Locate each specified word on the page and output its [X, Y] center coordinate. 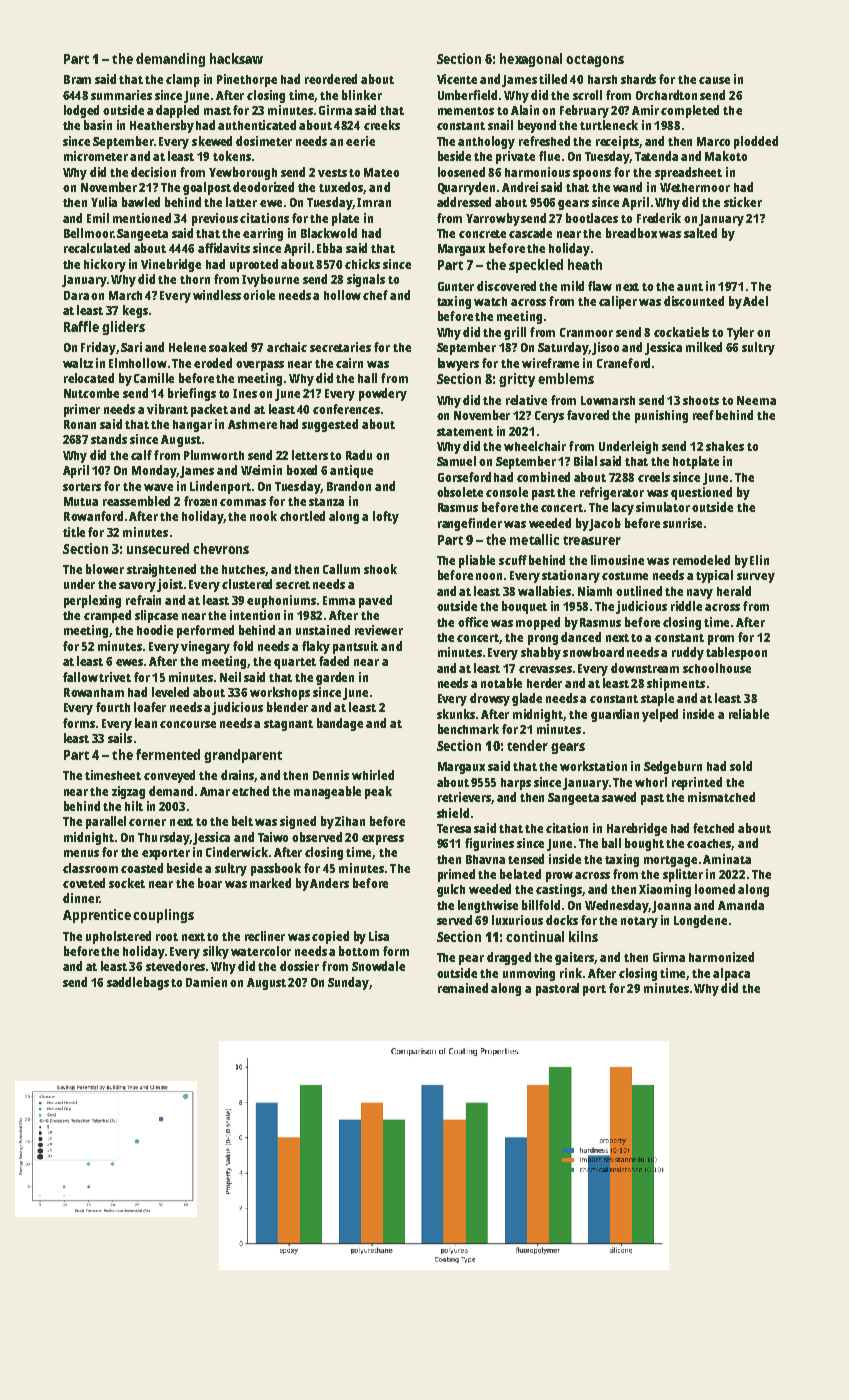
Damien [206, 982]
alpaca [731, 974]
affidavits [224, 248]
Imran [374, 202]
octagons [595, 61]
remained [463, 988]
